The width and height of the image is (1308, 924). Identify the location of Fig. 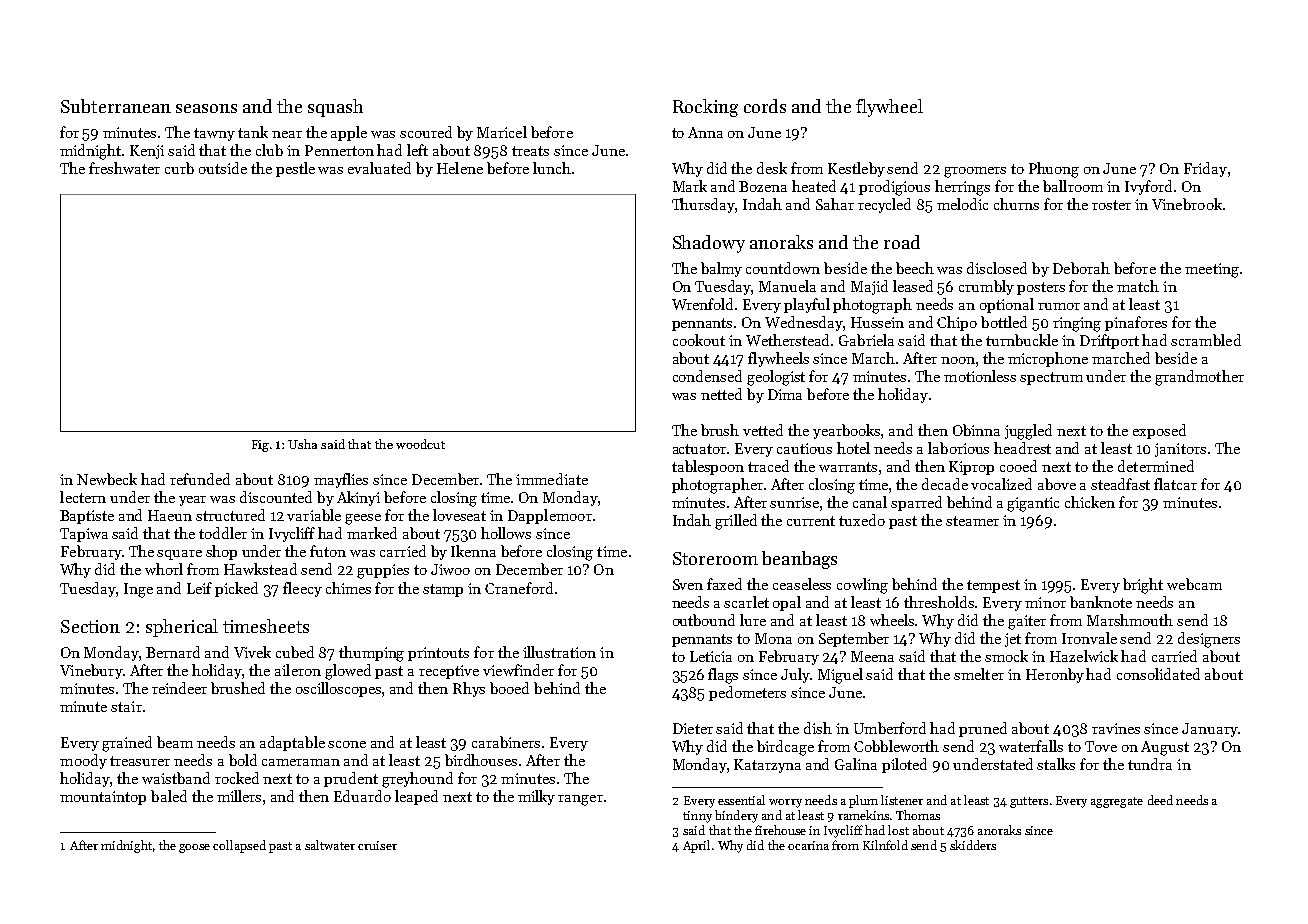
(260, 446).
